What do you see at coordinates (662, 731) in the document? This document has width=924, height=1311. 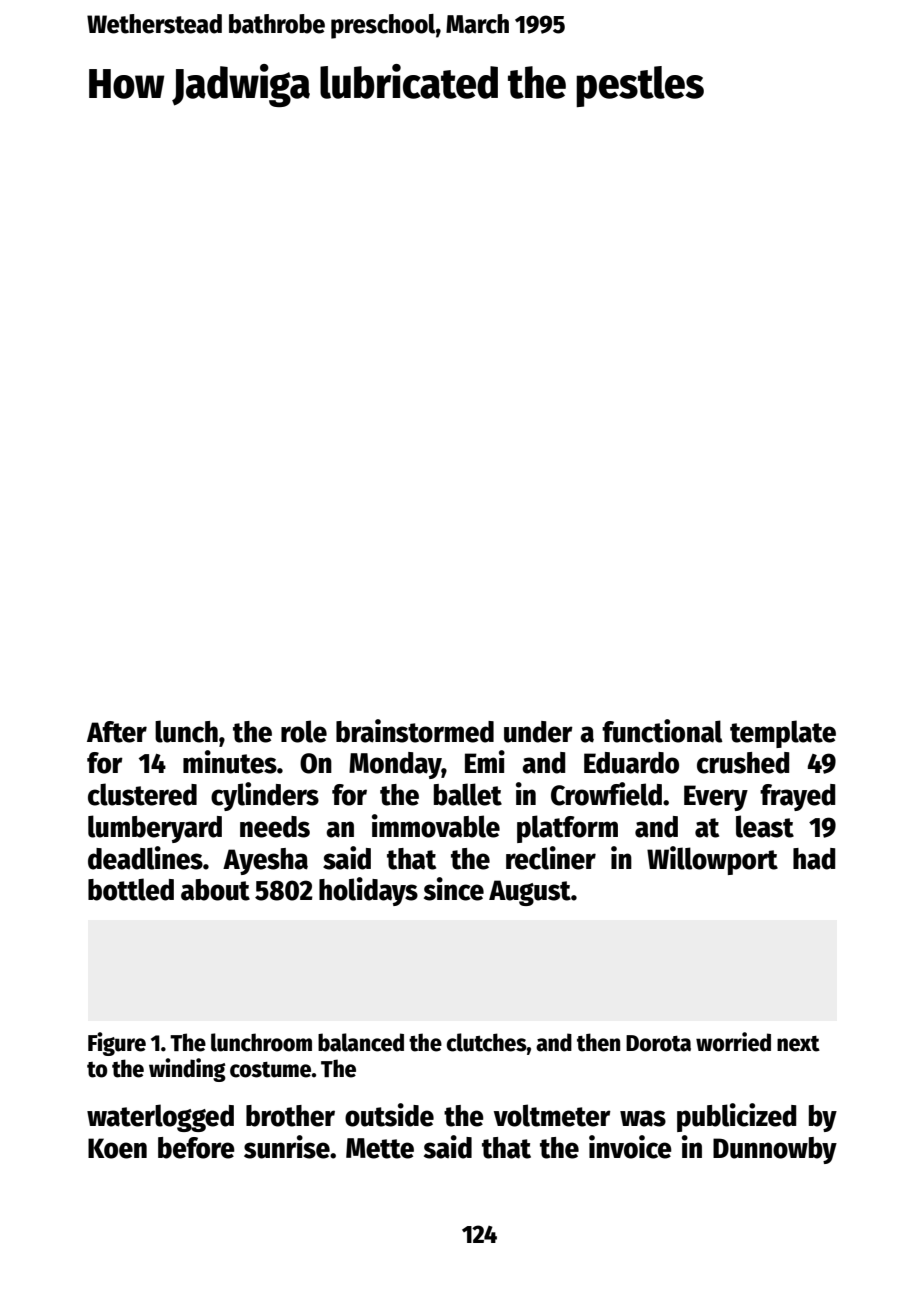 I see `functional` at bounding box center [662, 731].
